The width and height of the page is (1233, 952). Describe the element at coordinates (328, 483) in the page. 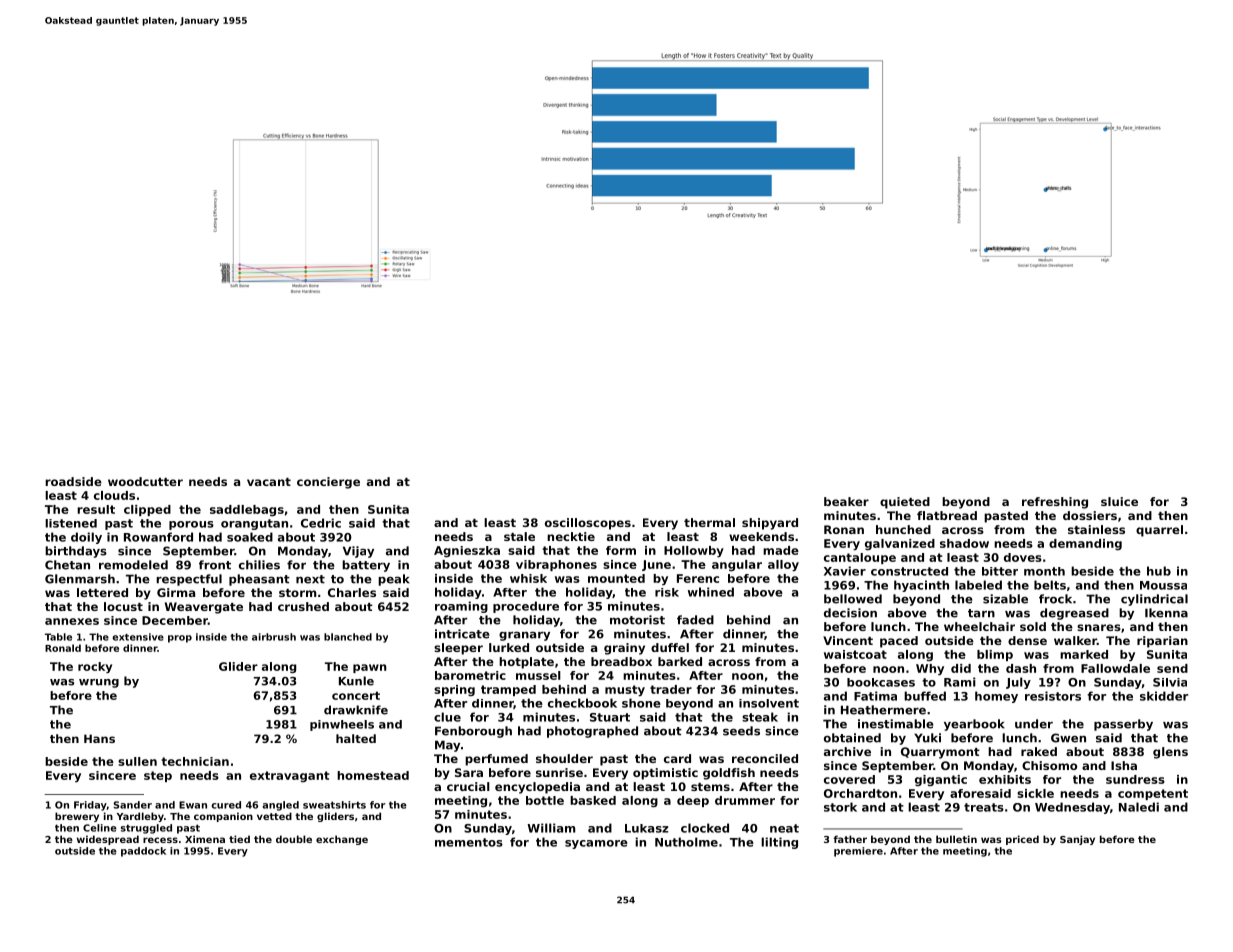

I see `concierge` at that location.
